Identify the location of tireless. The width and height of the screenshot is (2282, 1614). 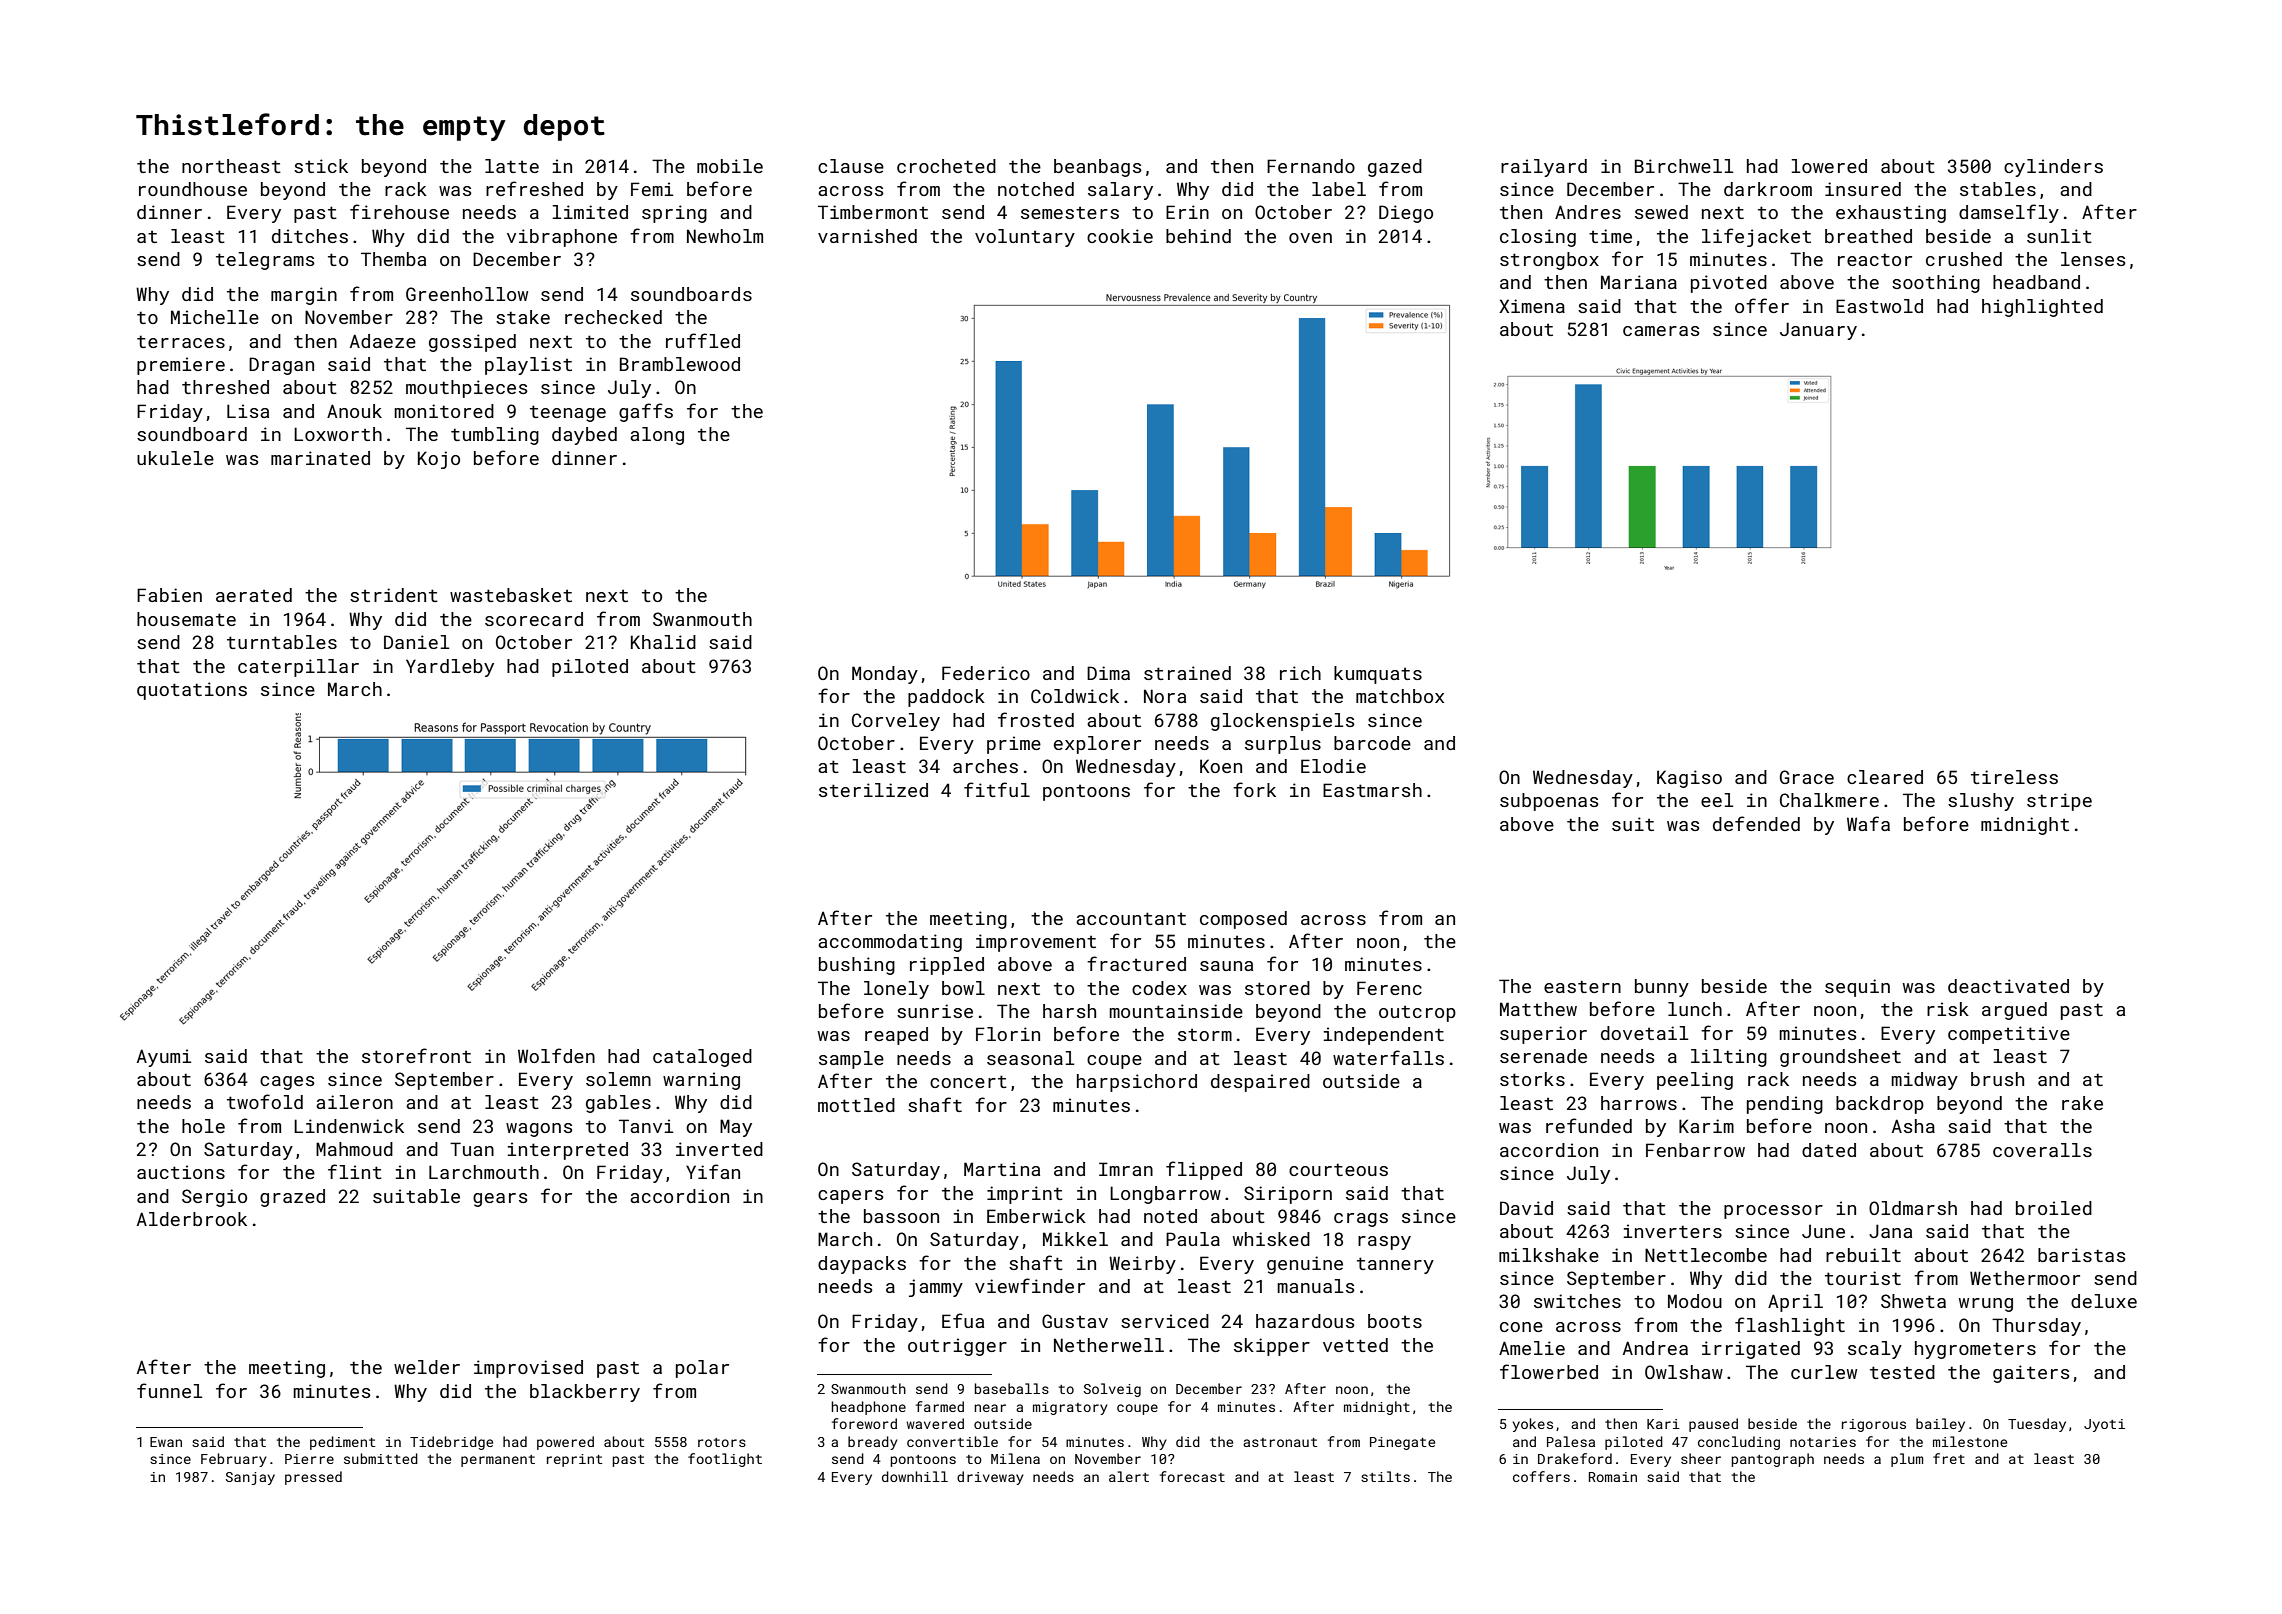
(2014, 777).
